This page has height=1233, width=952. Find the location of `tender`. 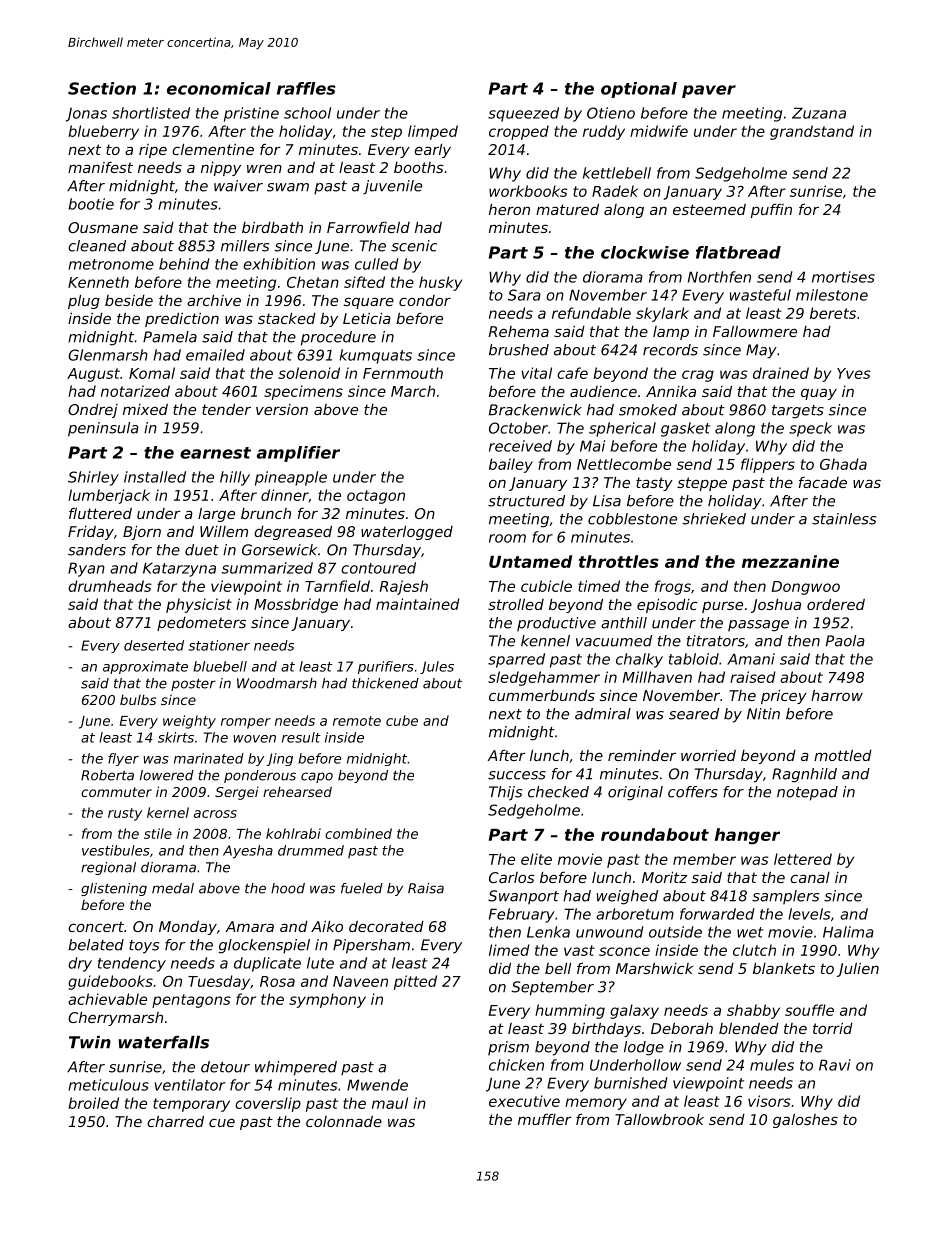

tender is located at coordinates (226, 409).
